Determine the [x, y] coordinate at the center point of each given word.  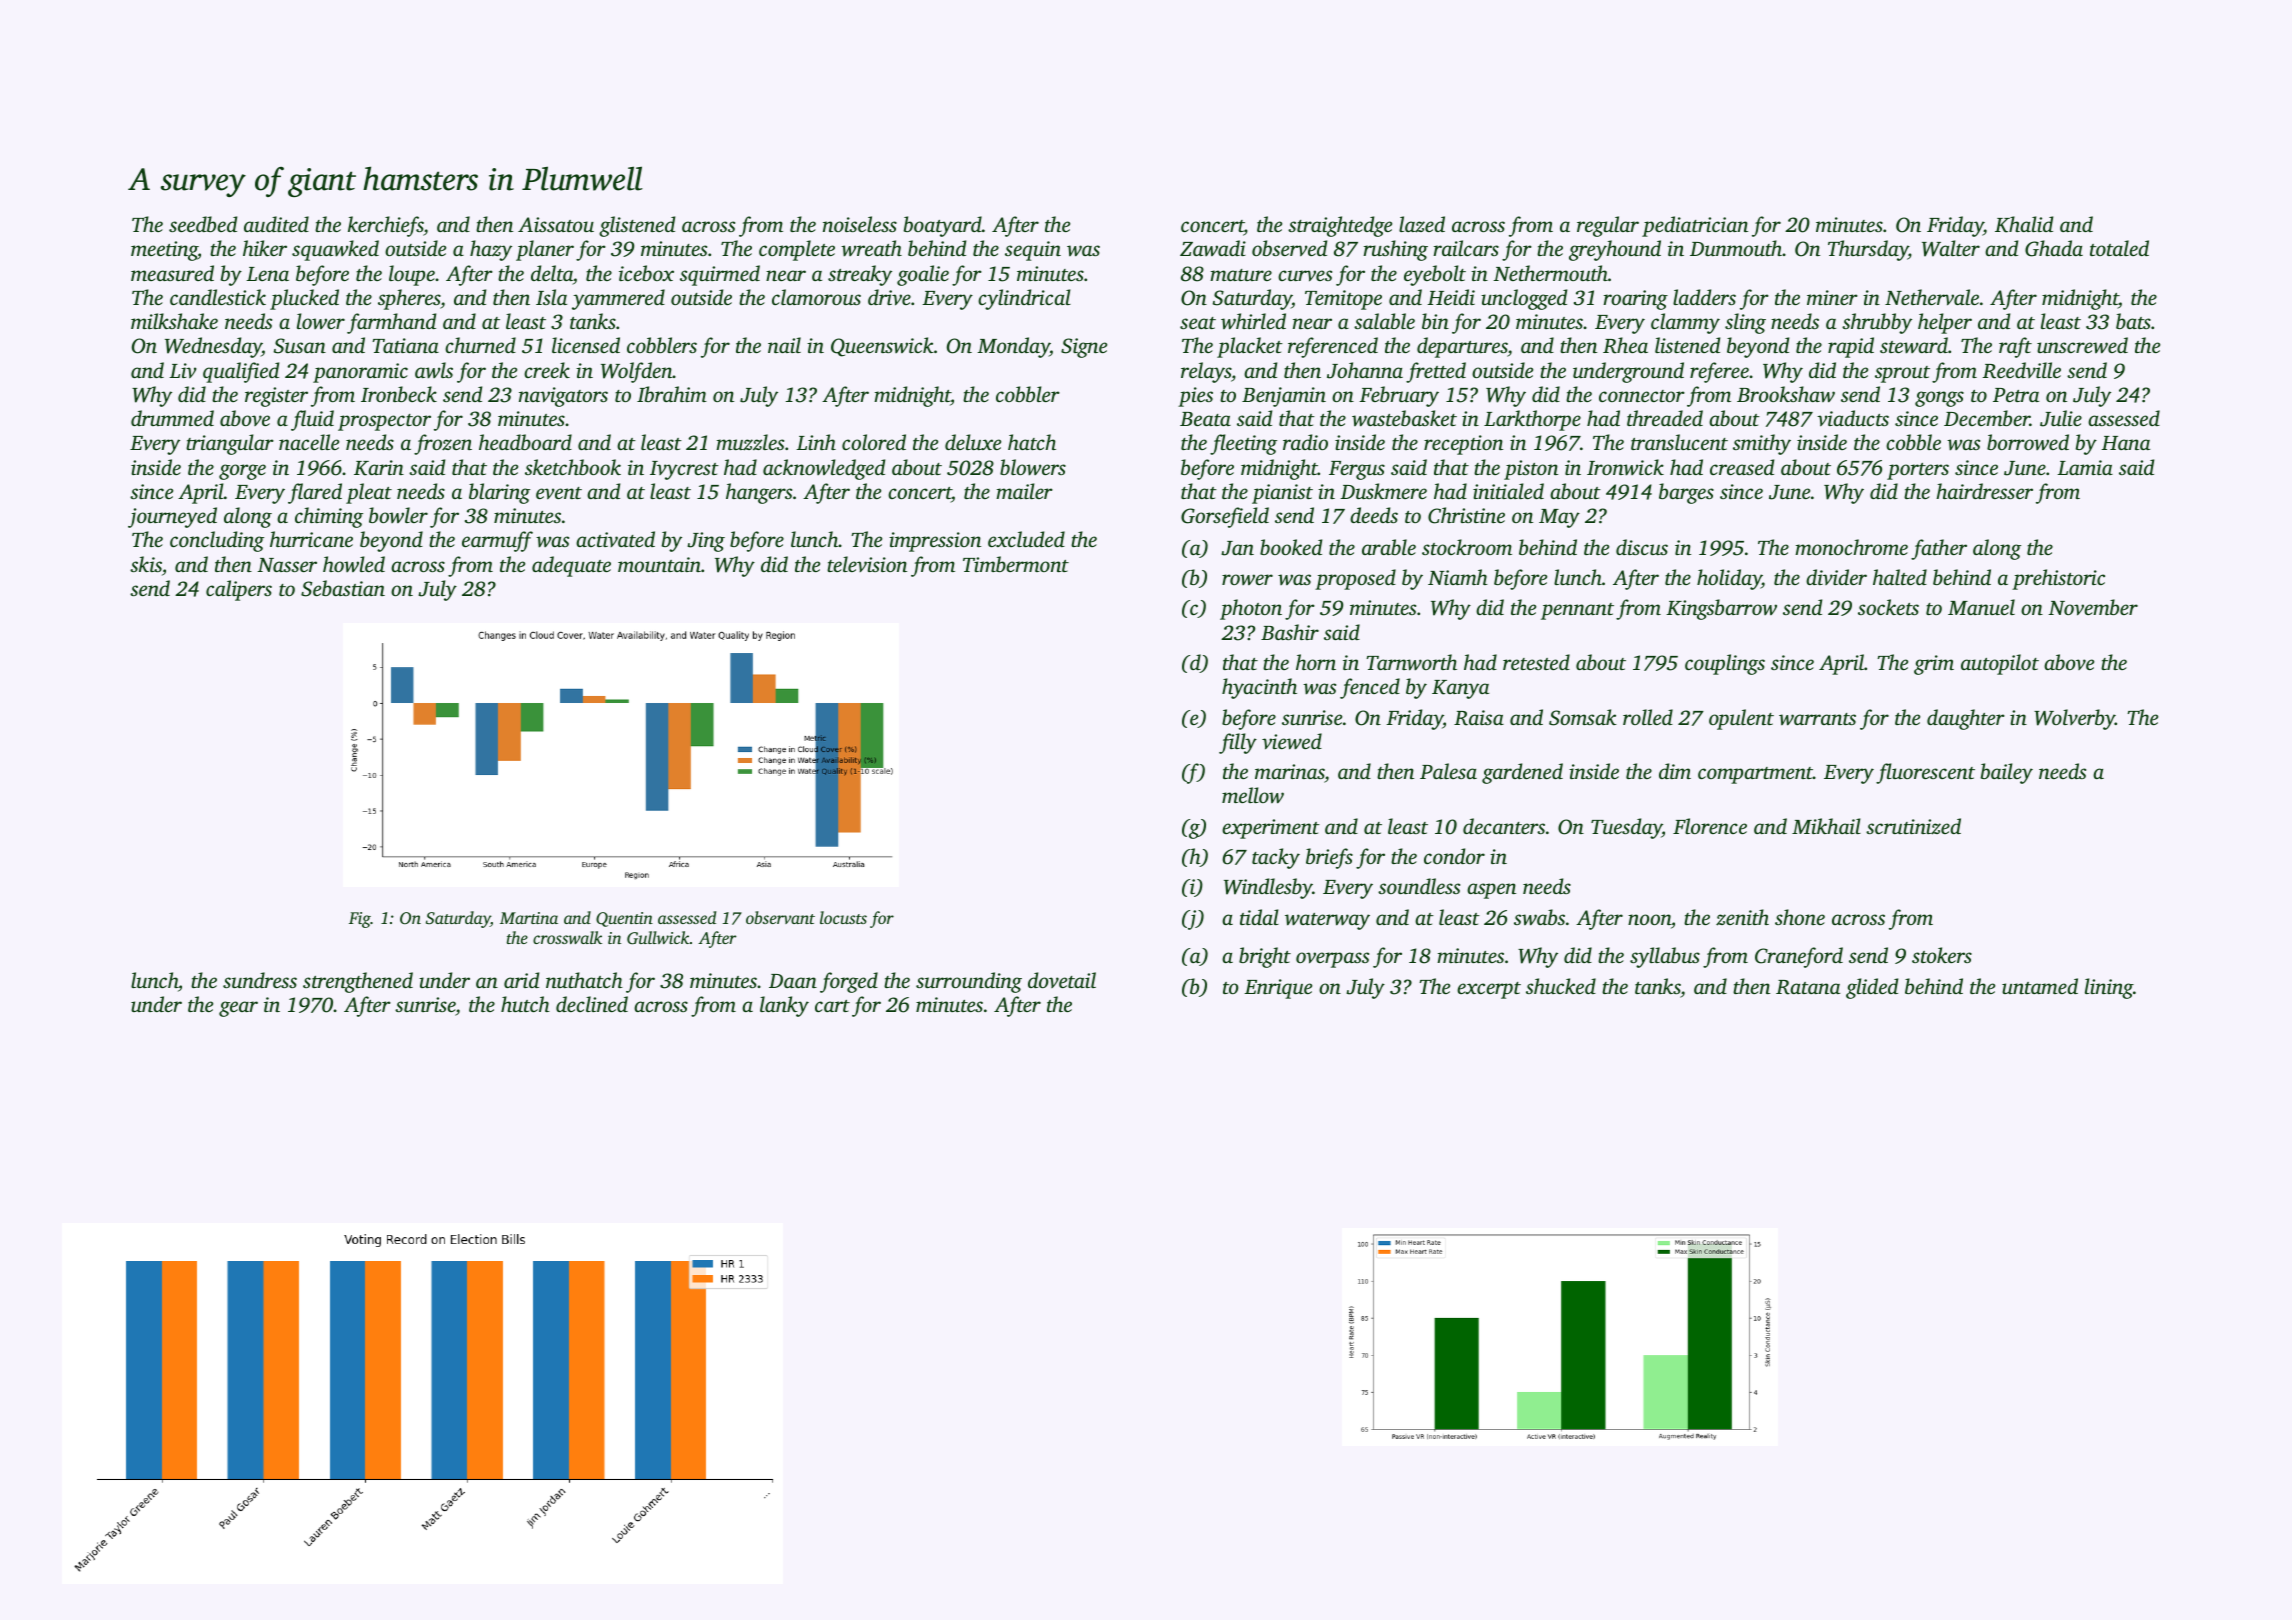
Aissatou [556, 224]
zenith [1742, 917]
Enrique [1278, 989]
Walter [1951, 248]
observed [1289, 248]
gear [238, 1009]
